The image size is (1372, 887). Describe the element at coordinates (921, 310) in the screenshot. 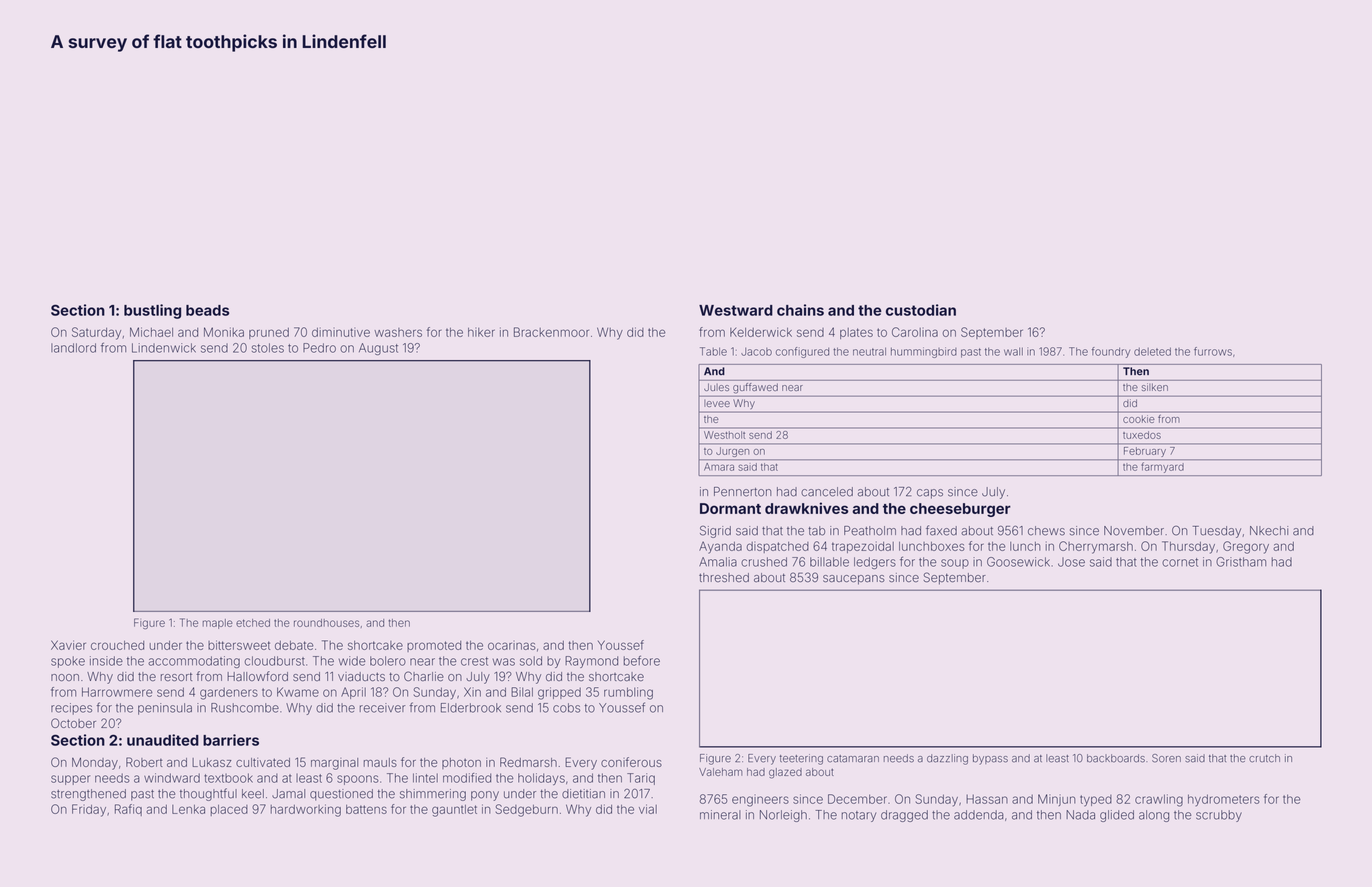

I see `custodian` at that location.
